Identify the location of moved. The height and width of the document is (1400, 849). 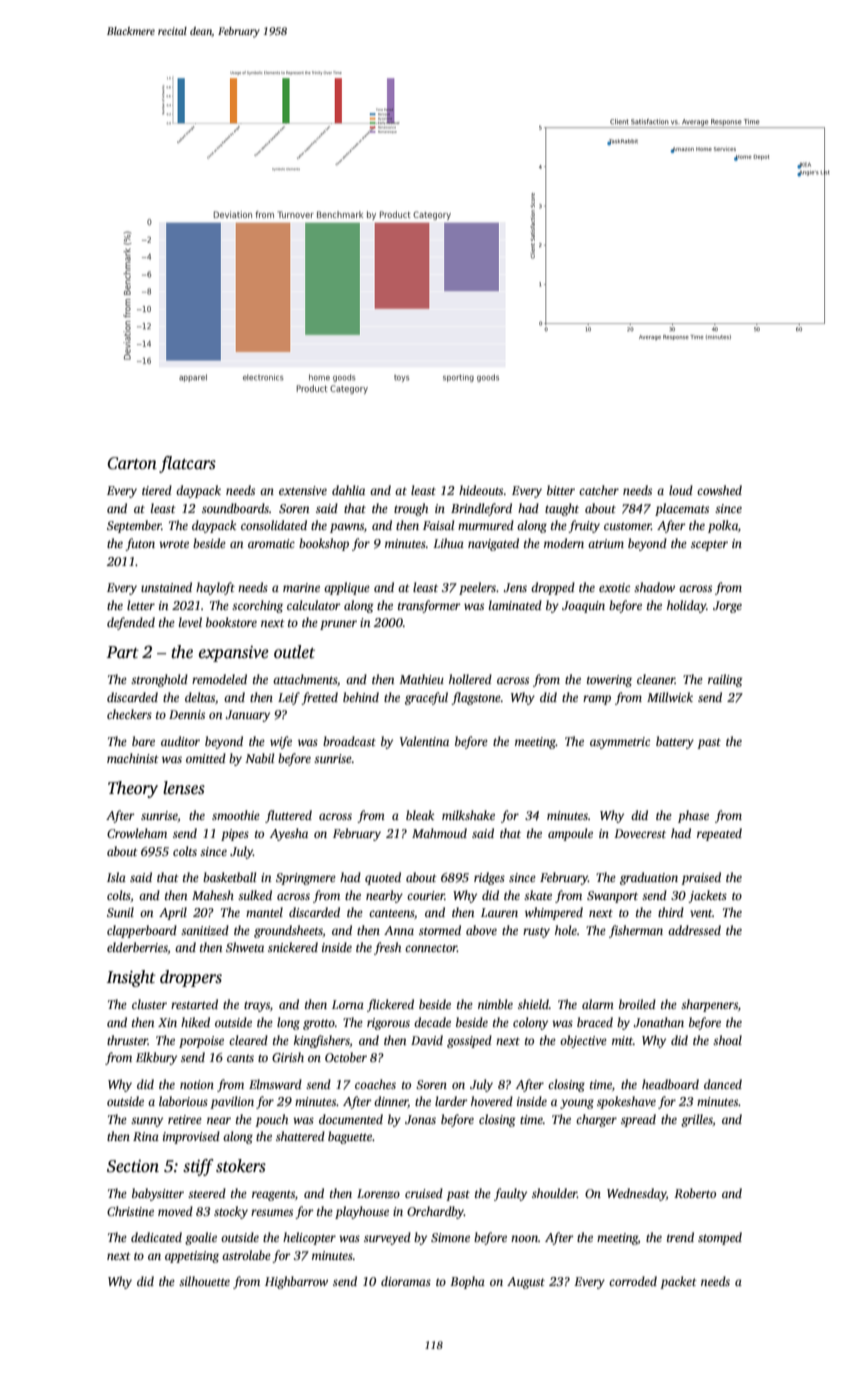
(175, 1211).
